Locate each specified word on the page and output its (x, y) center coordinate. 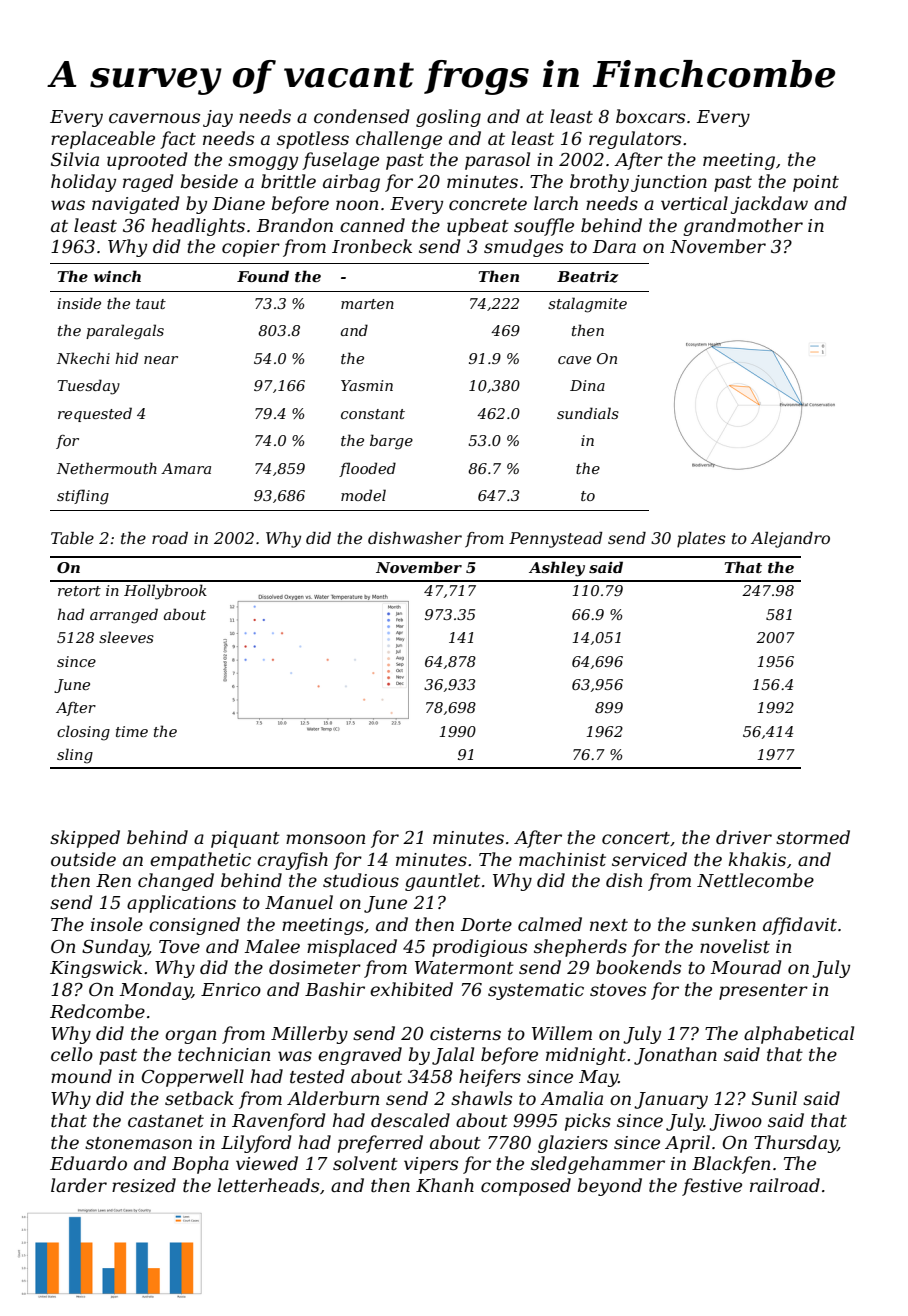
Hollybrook (165, 592)
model (363, 495)
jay (218, 118)
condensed (362, 116)
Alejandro (790, 540)
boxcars (650, 116)
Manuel (299, 902)
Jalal (453, 1056)
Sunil (774, 1098)
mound (81, 1076)
